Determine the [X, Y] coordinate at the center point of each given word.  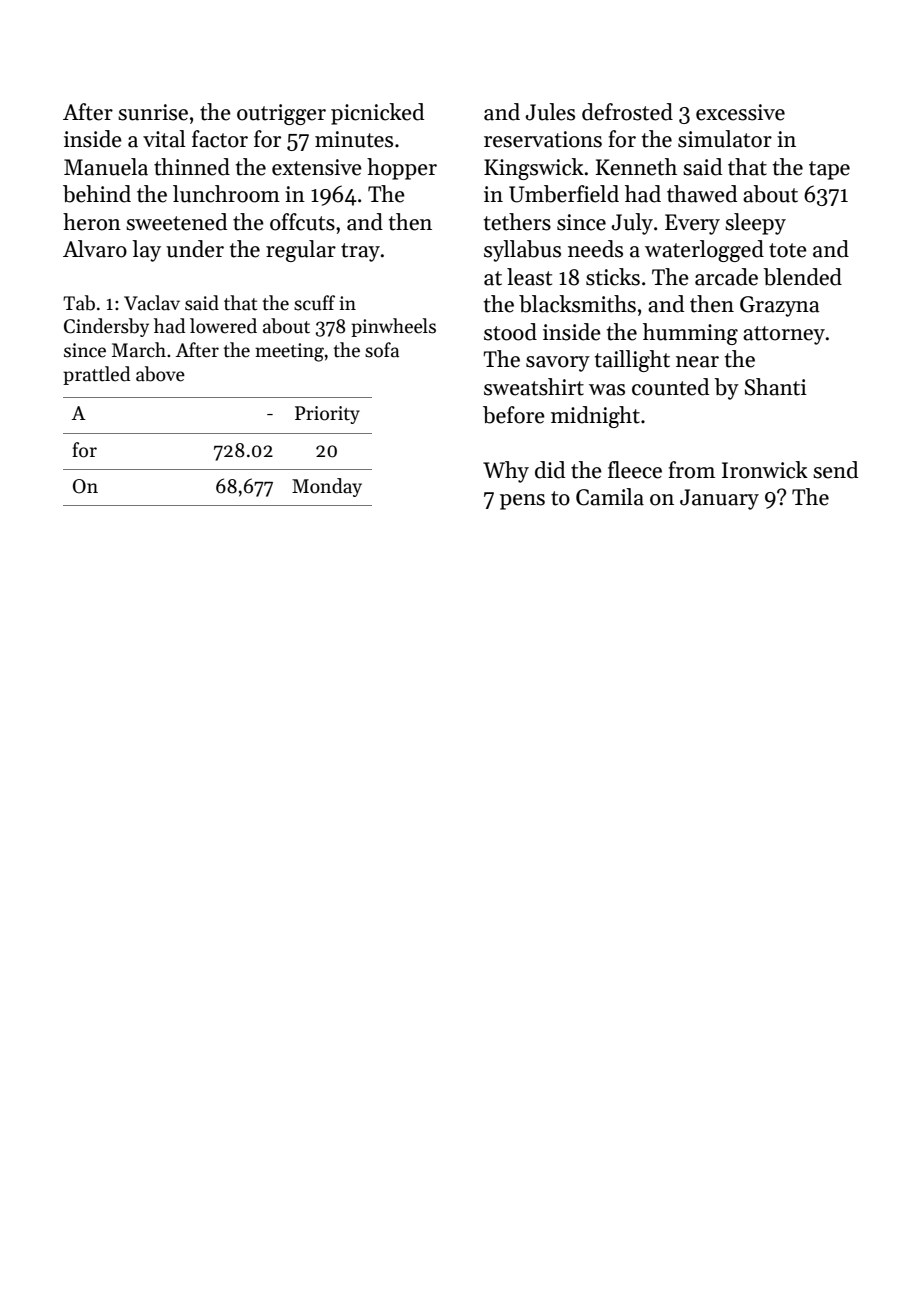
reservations [543, 139]
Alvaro [95, 249]
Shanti [776, 387]
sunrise [153, 112]
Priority [327, 415]
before [514, 415]
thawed [702, 194]
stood [510, 332]
